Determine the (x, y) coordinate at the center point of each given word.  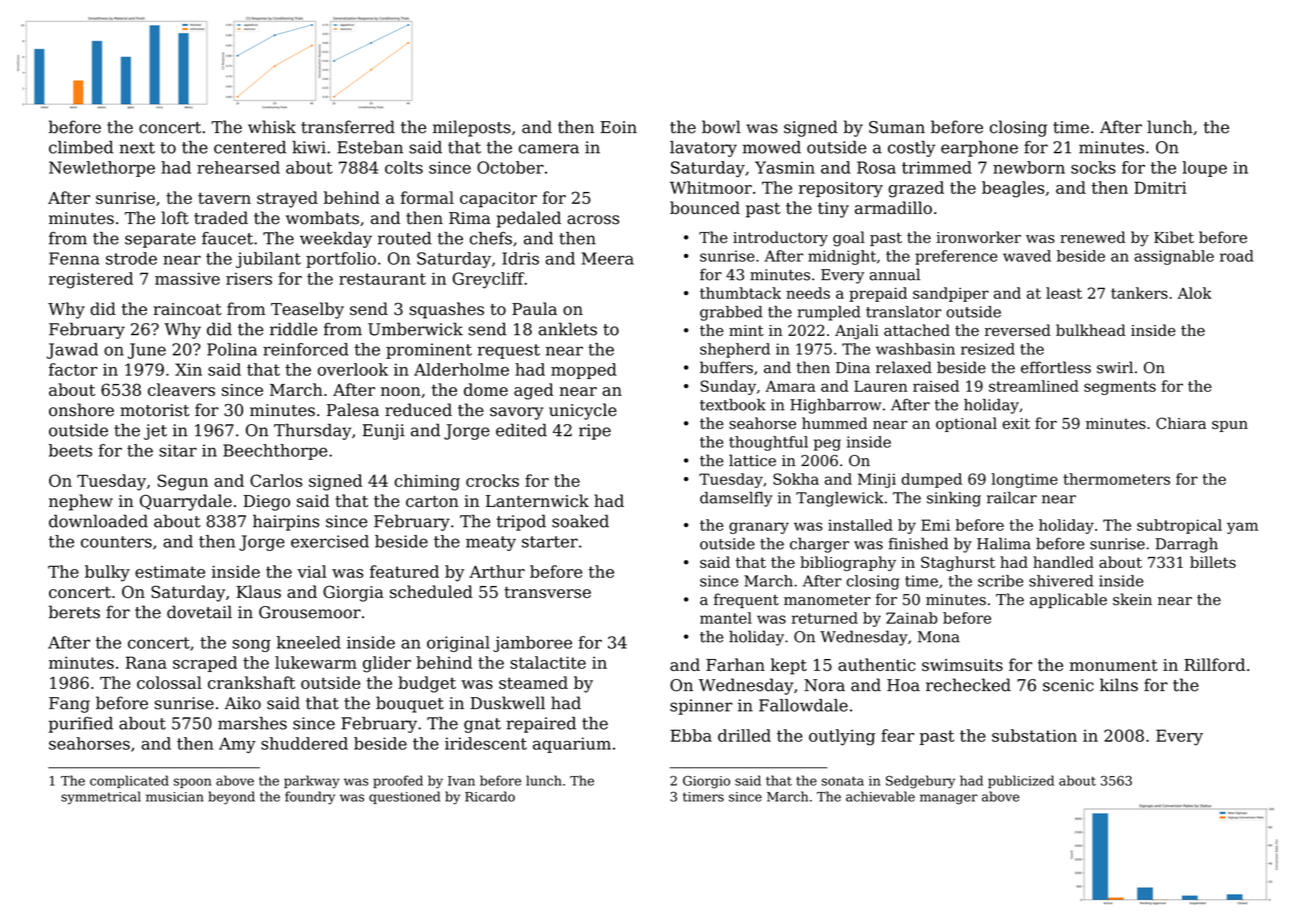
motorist (155, 410)
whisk (272, 127)
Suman (897, 127)
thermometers (1116, 479)
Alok (1195, 293)
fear (897, 735)
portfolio (341, 260)
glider (387, 664)
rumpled (829, 313)
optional (966, 424)
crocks (492, 480)
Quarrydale (186, 502)
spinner (701, 707)
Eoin (618, 127)
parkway (311, 782)
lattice (752, 460)
